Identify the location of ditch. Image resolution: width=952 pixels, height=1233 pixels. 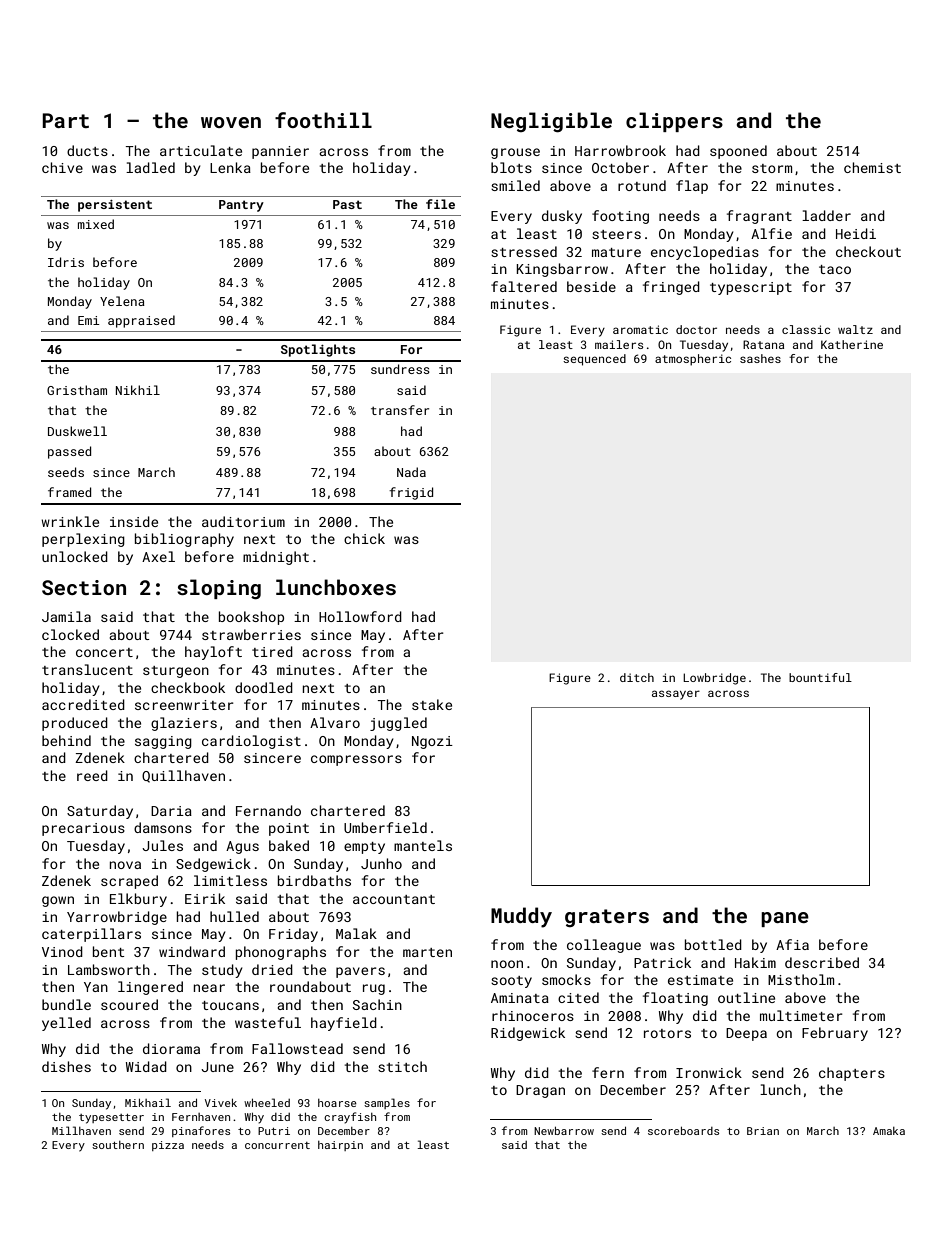
(637, 677).
